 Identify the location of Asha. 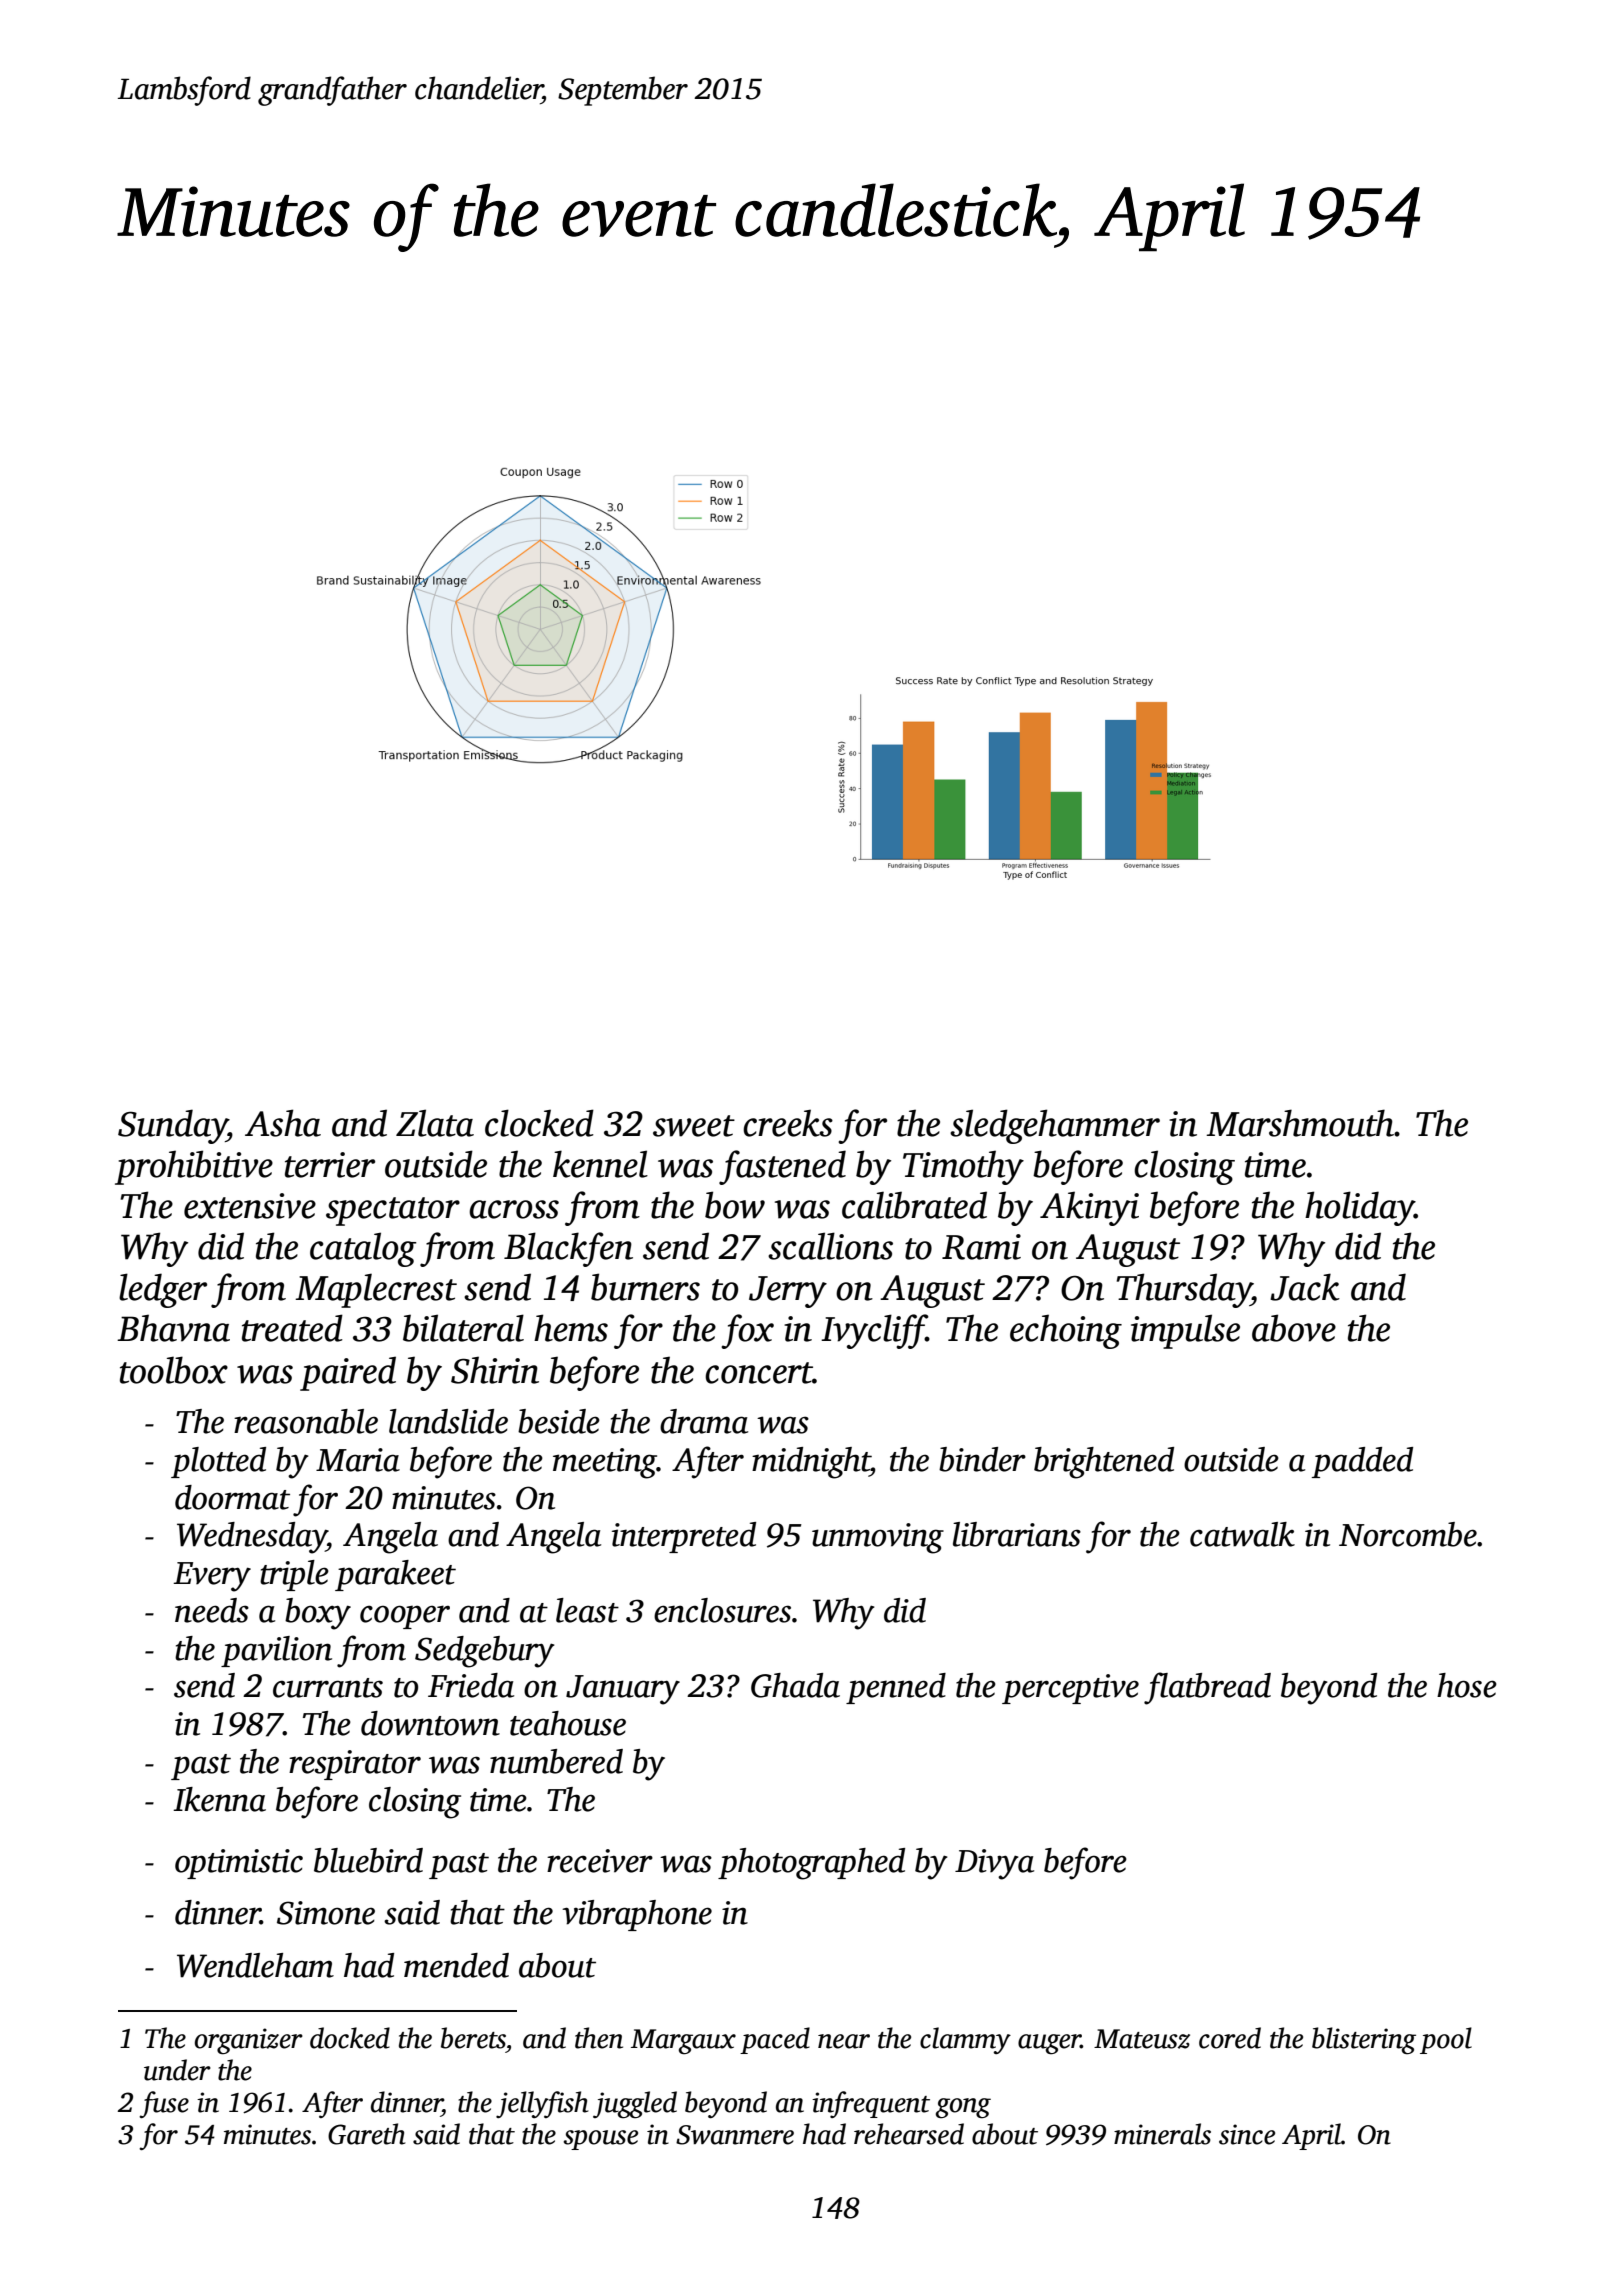
(283, 1123).
